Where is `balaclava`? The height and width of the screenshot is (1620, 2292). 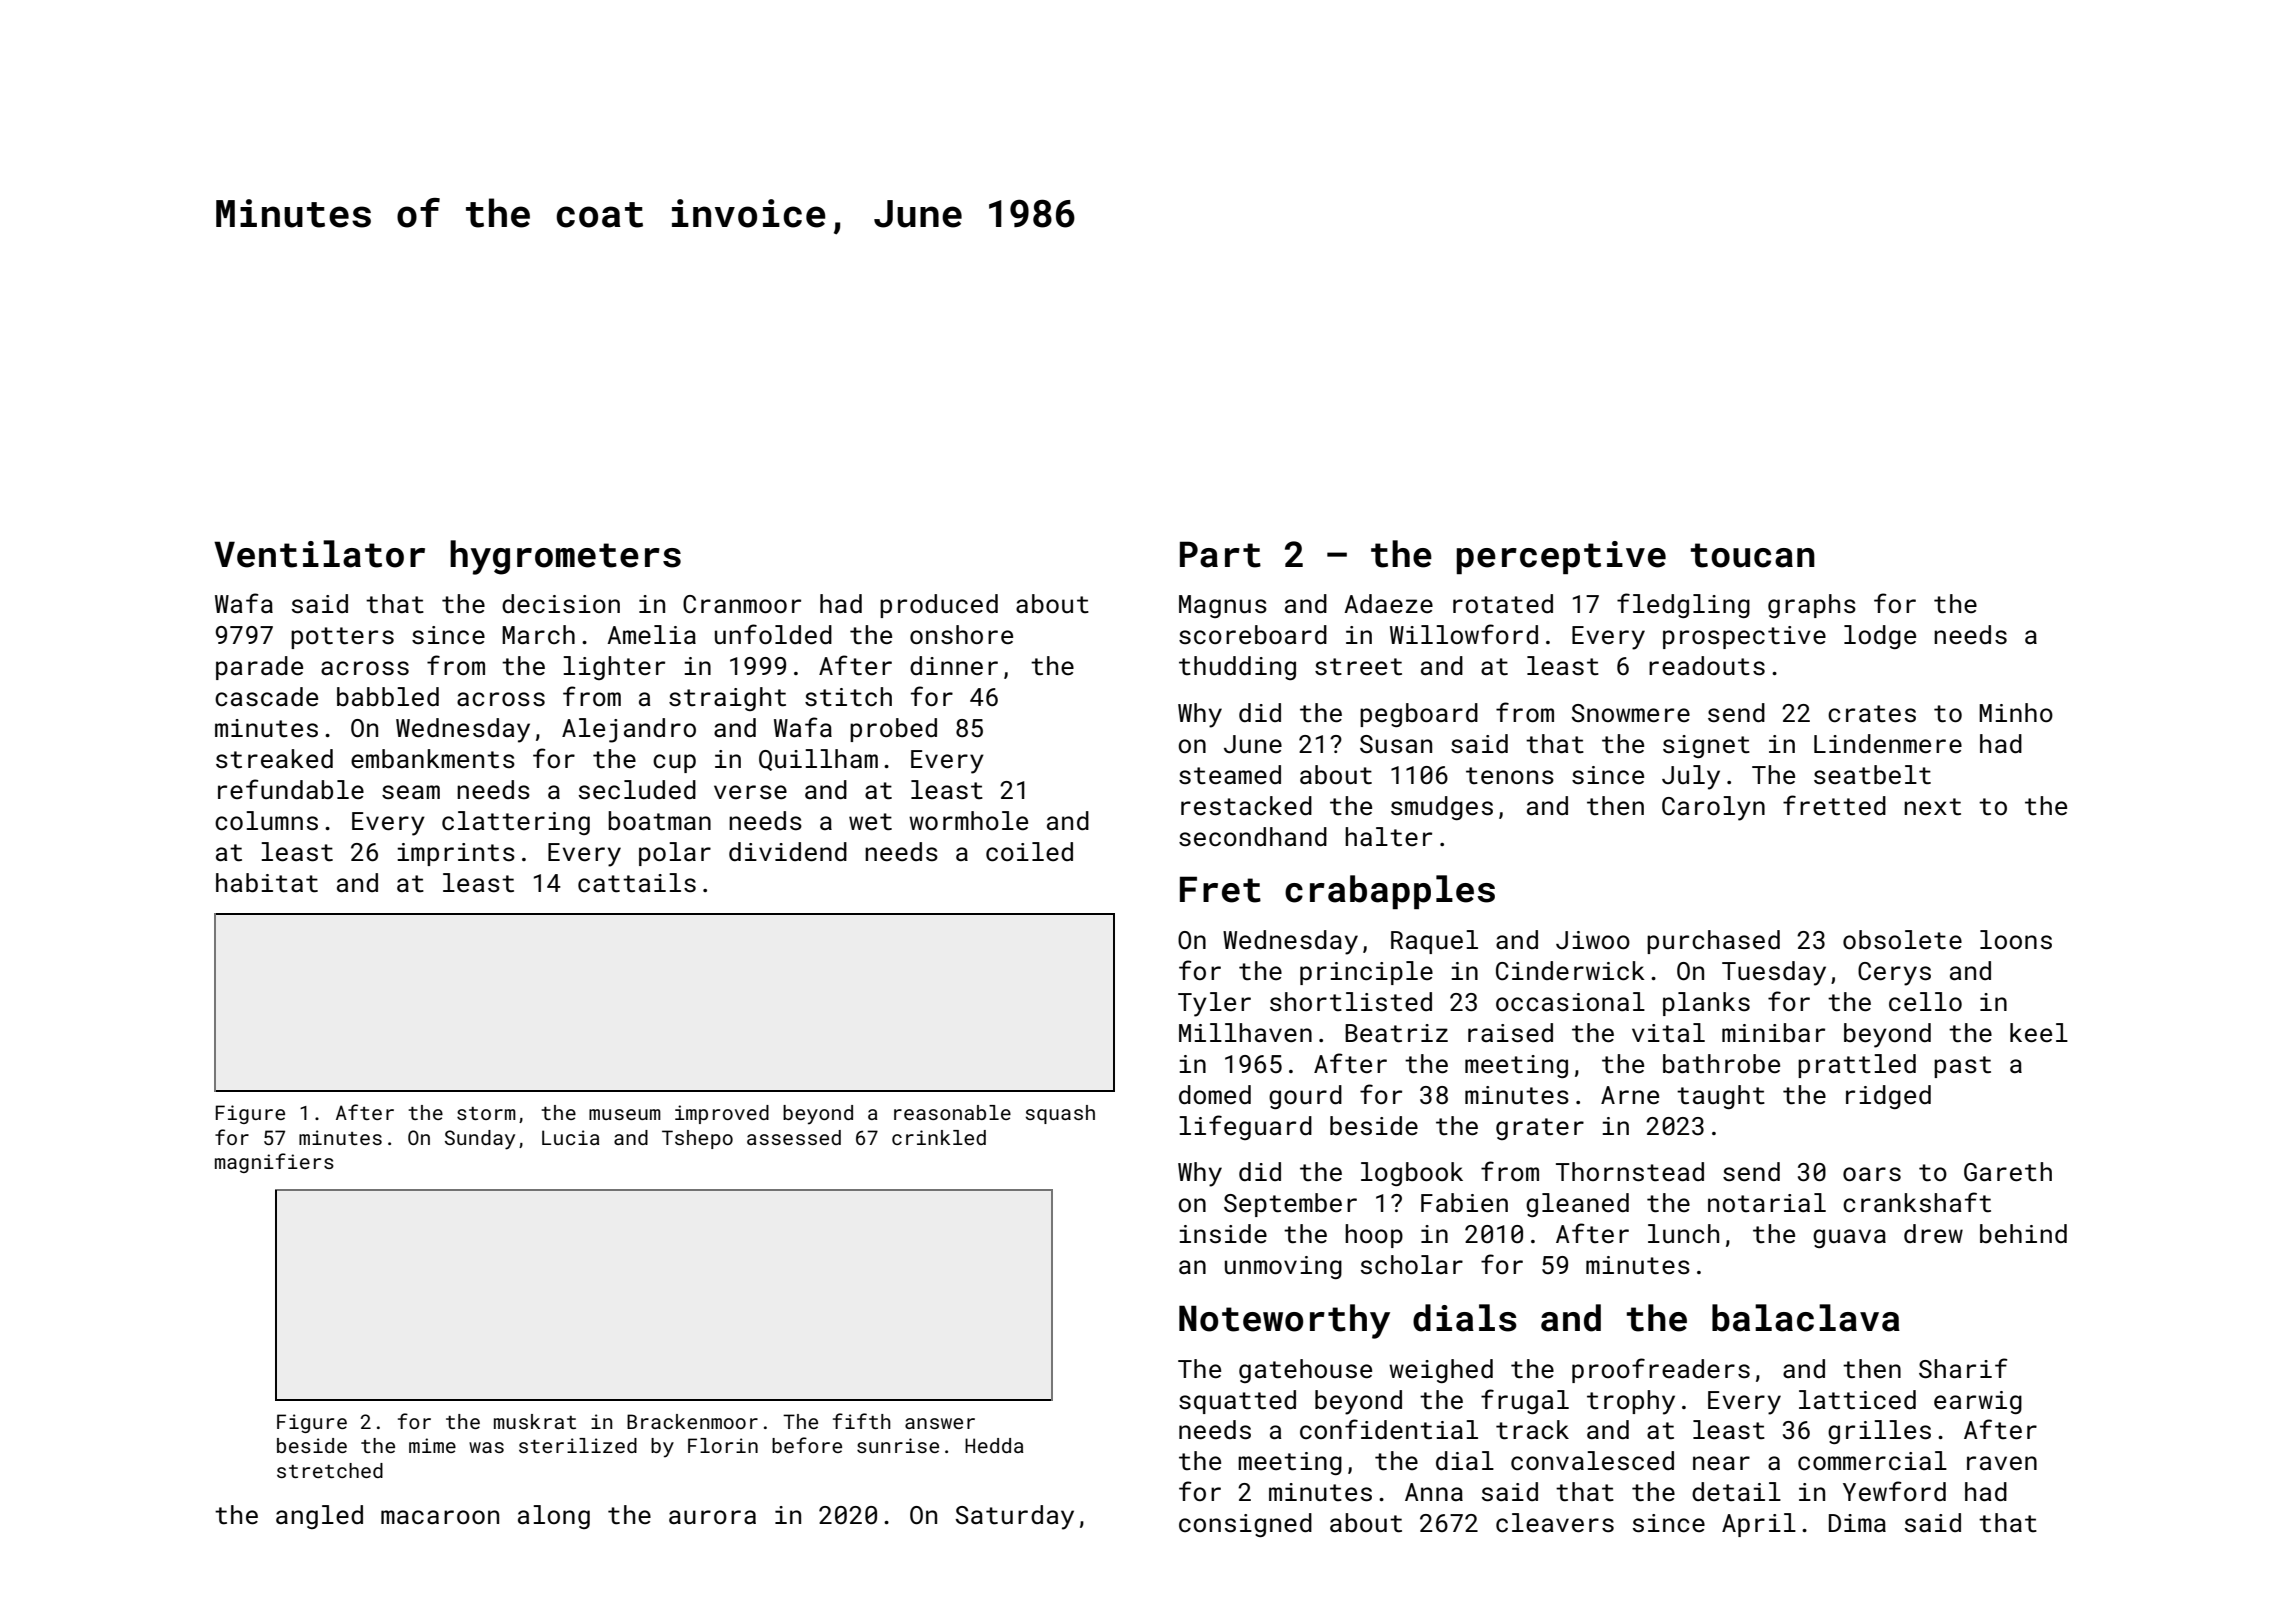 balaclava is located at coordinates (1806, 1318).
